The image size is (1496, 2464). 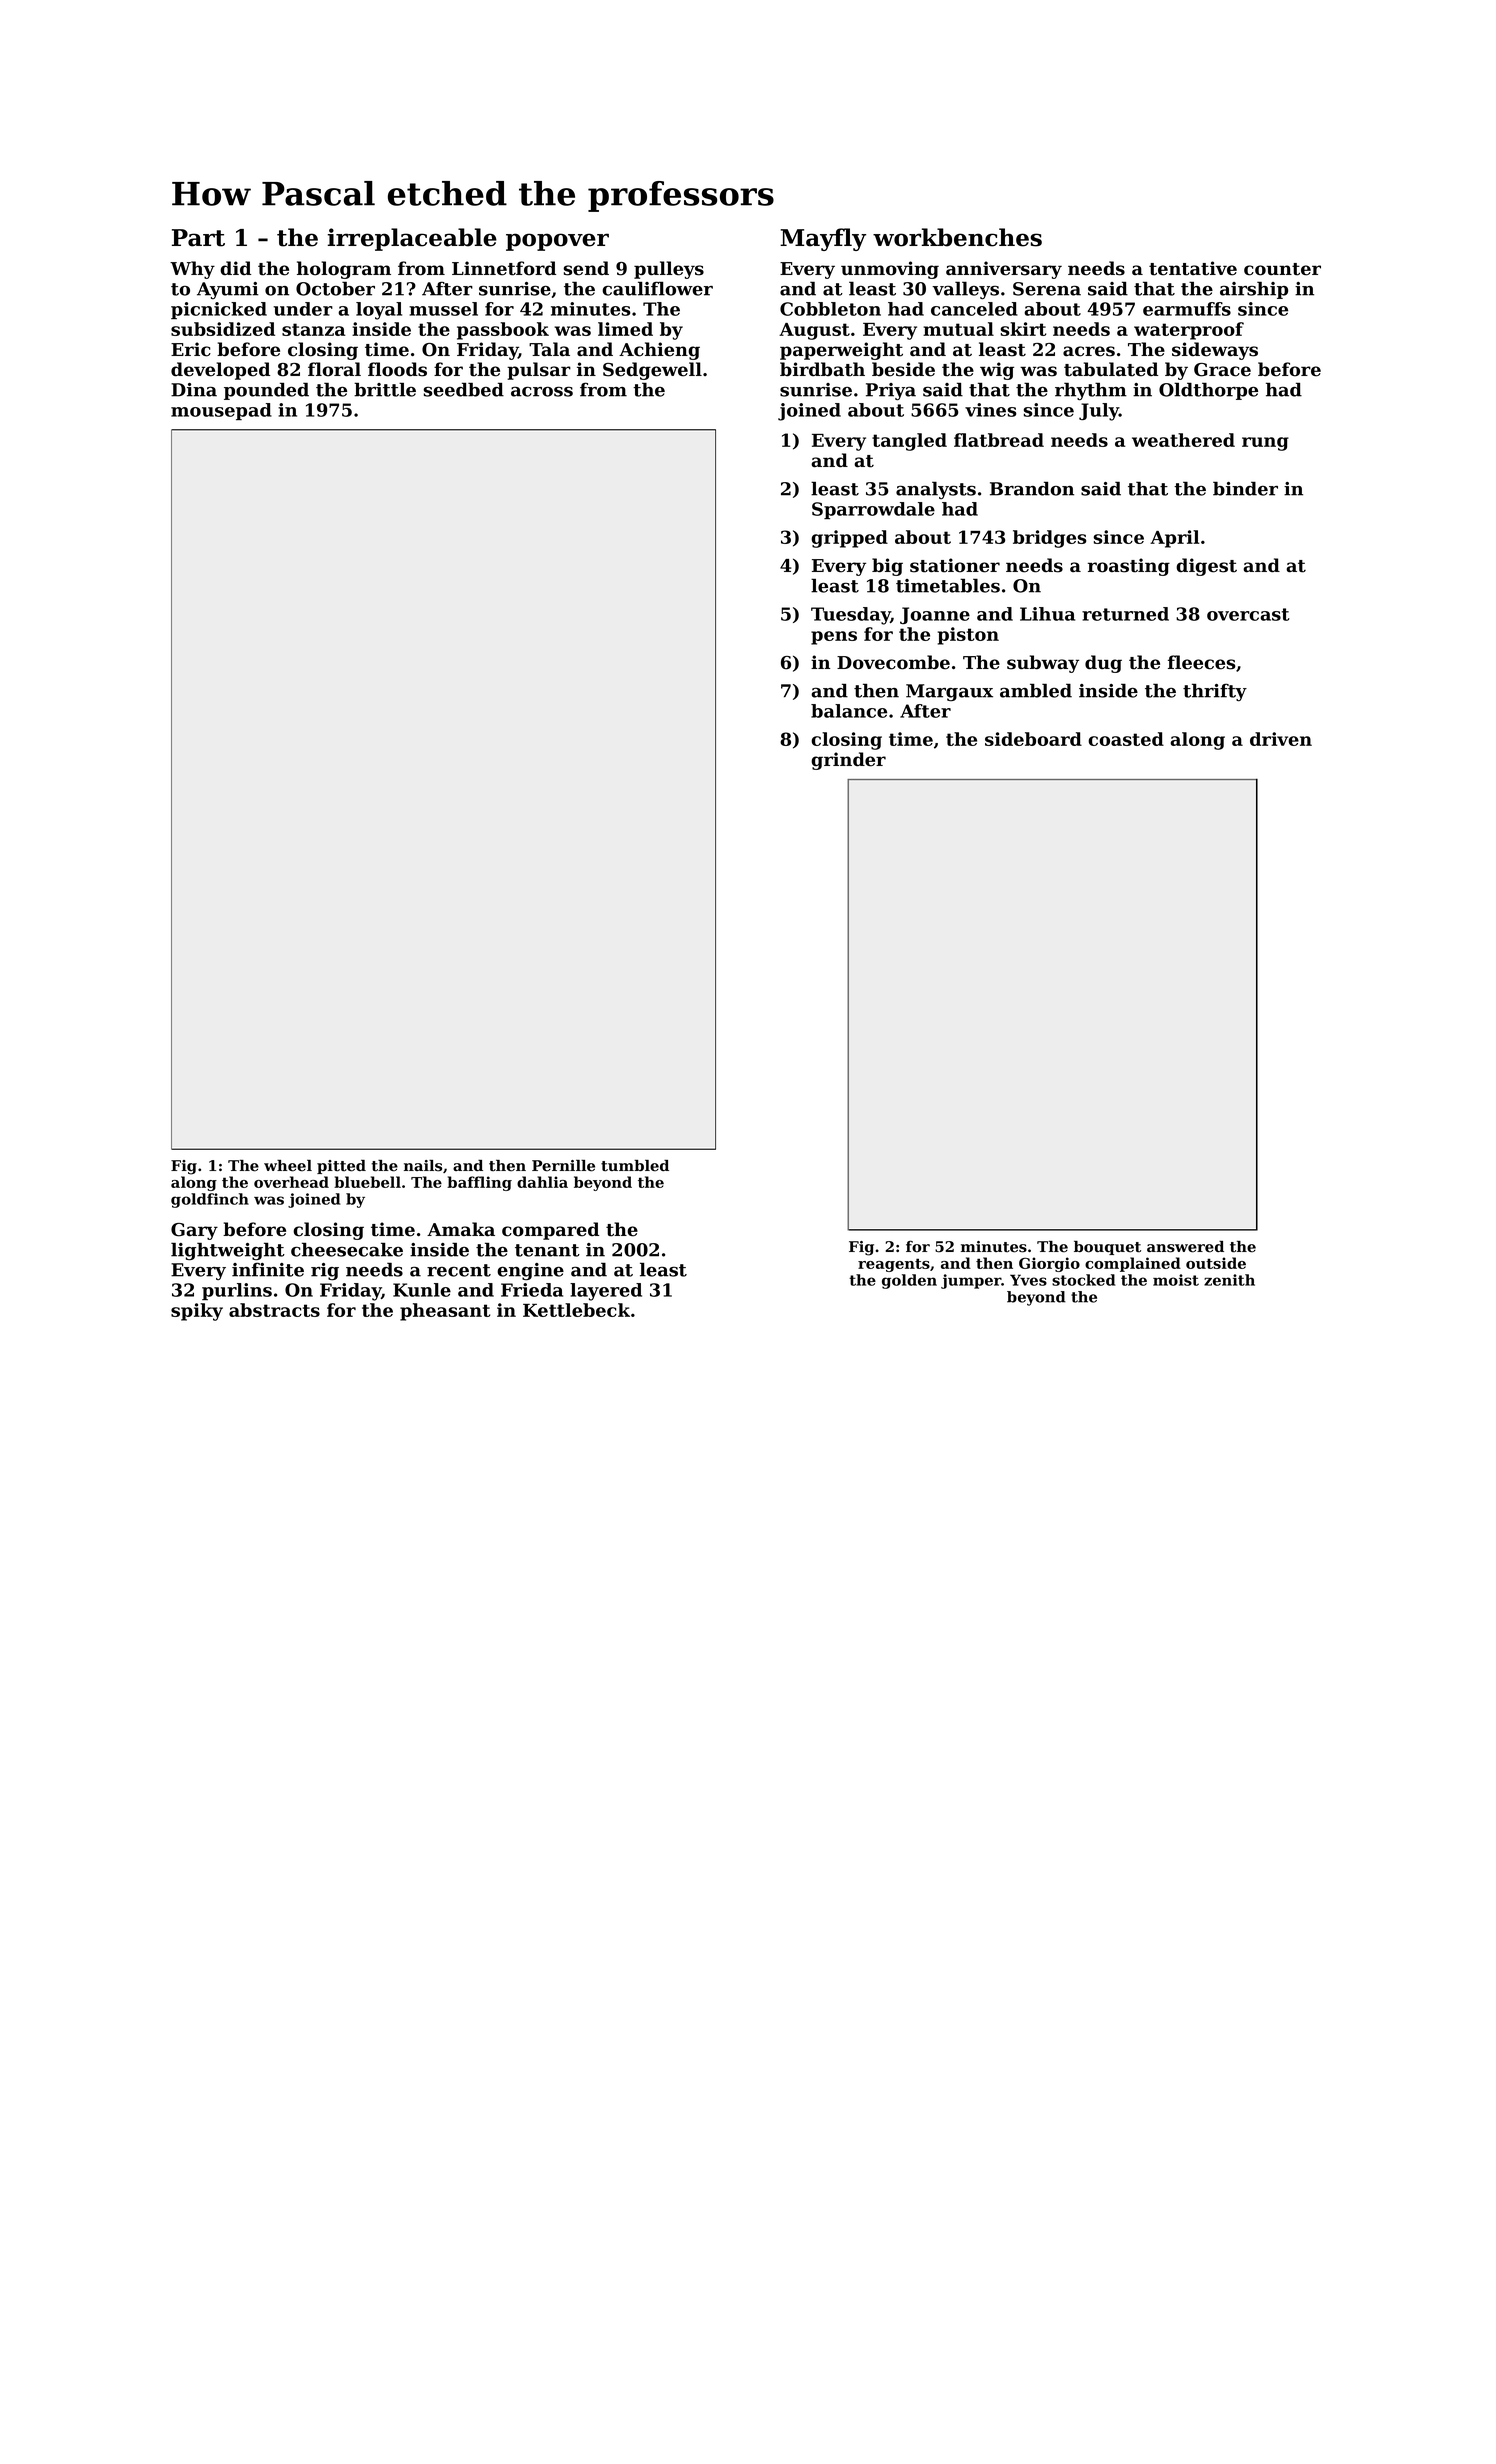 I want to click on answered, so click(x=1185, y=1247).
